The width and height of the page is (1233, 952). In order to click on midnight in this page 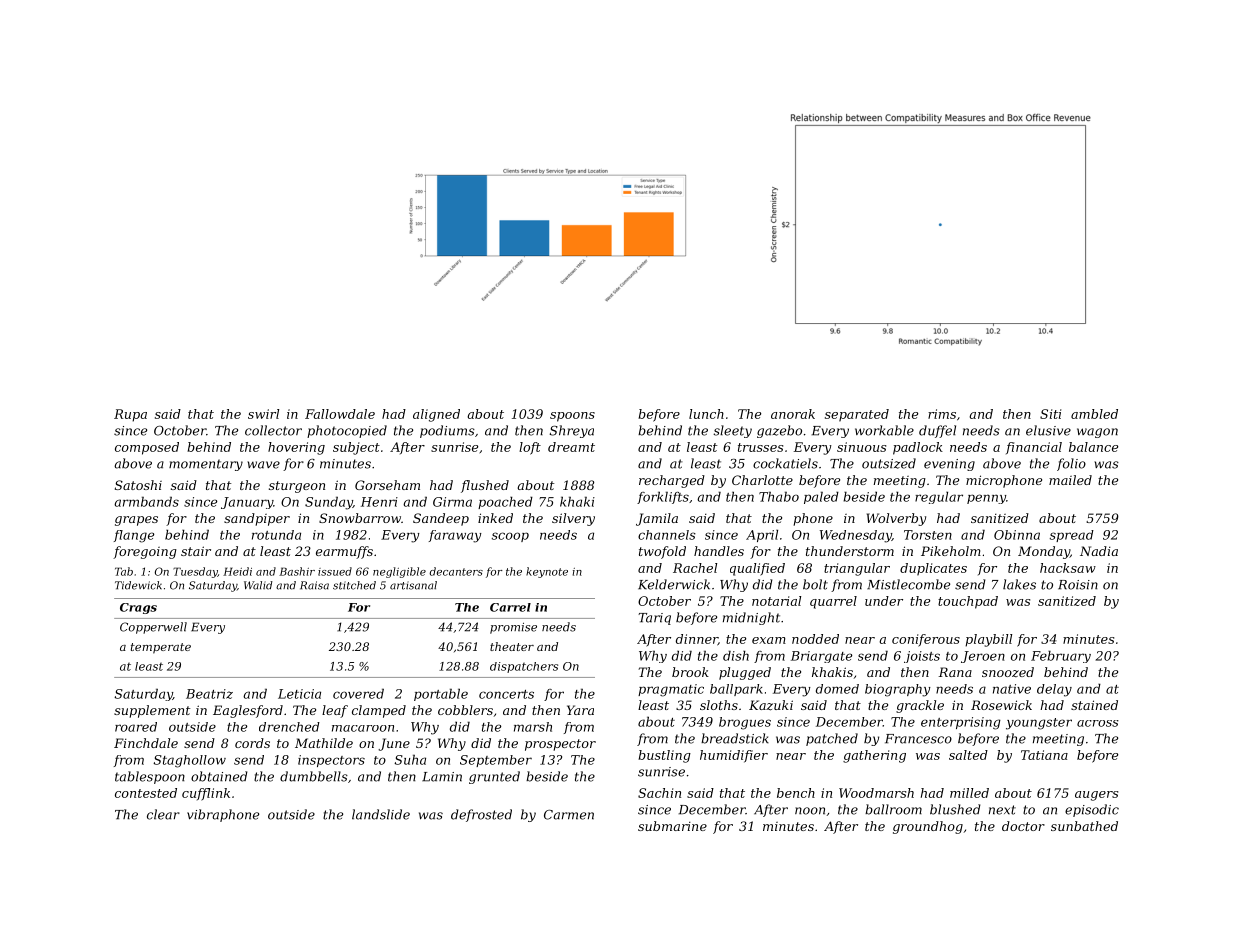, I will do `click(751, 618)`.
